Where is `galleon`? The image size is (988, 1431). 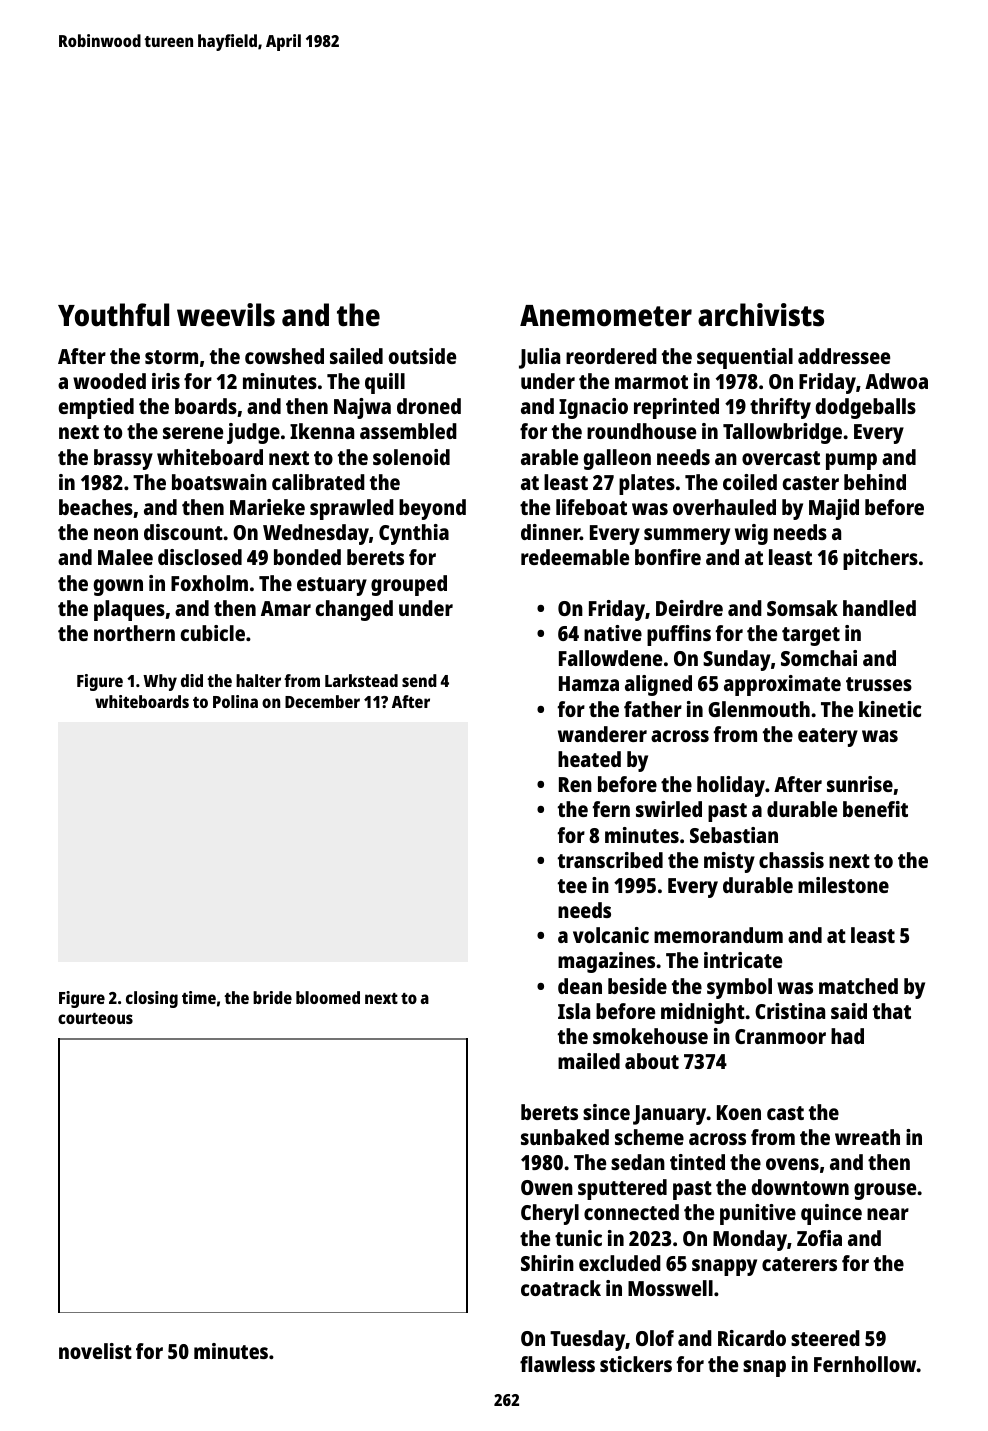
galleon is located at coordinates (617, 459).
